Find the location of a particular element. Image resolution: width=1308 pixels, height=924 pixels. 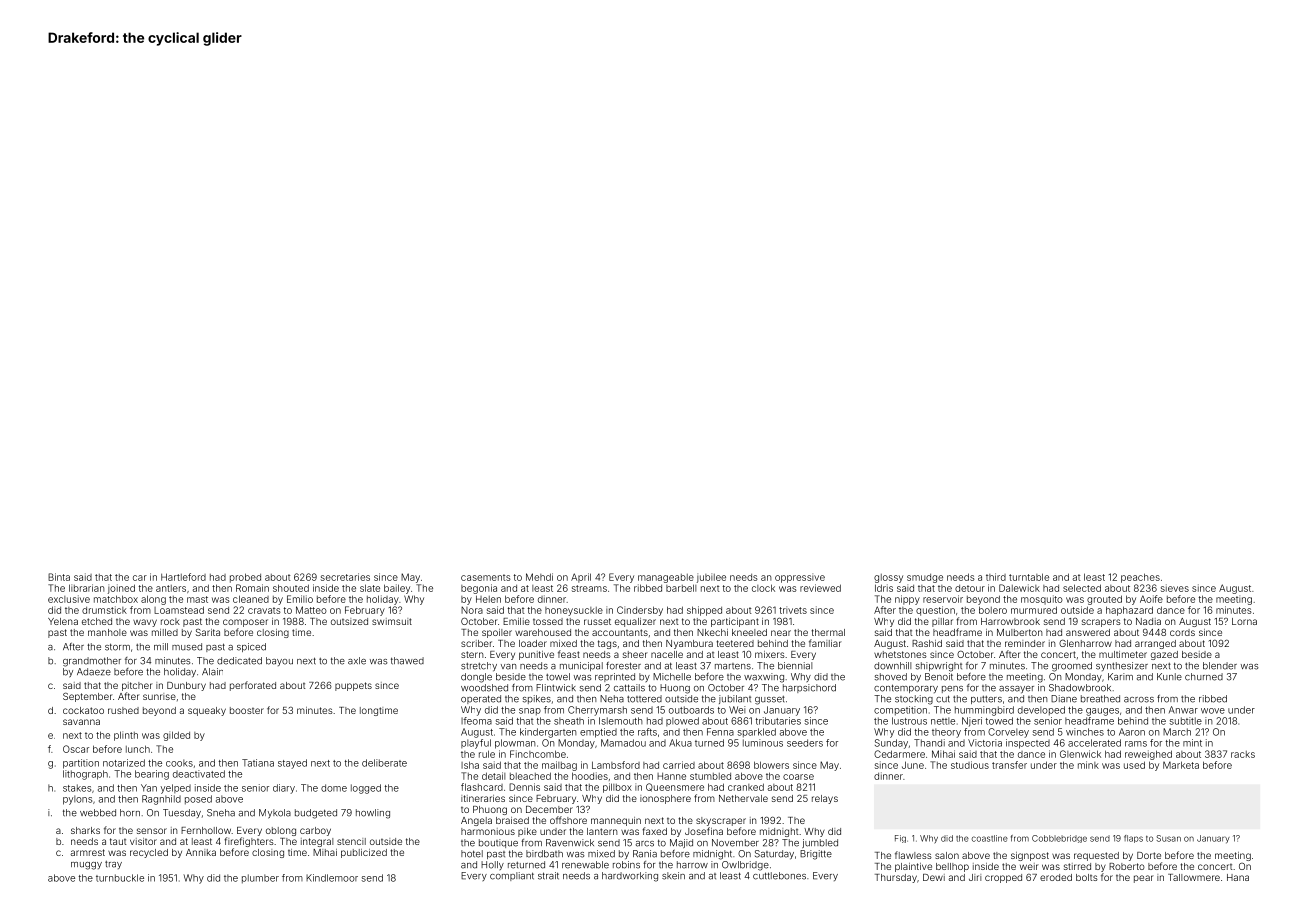

turnbuckle is located at coordinates (120, 878).
